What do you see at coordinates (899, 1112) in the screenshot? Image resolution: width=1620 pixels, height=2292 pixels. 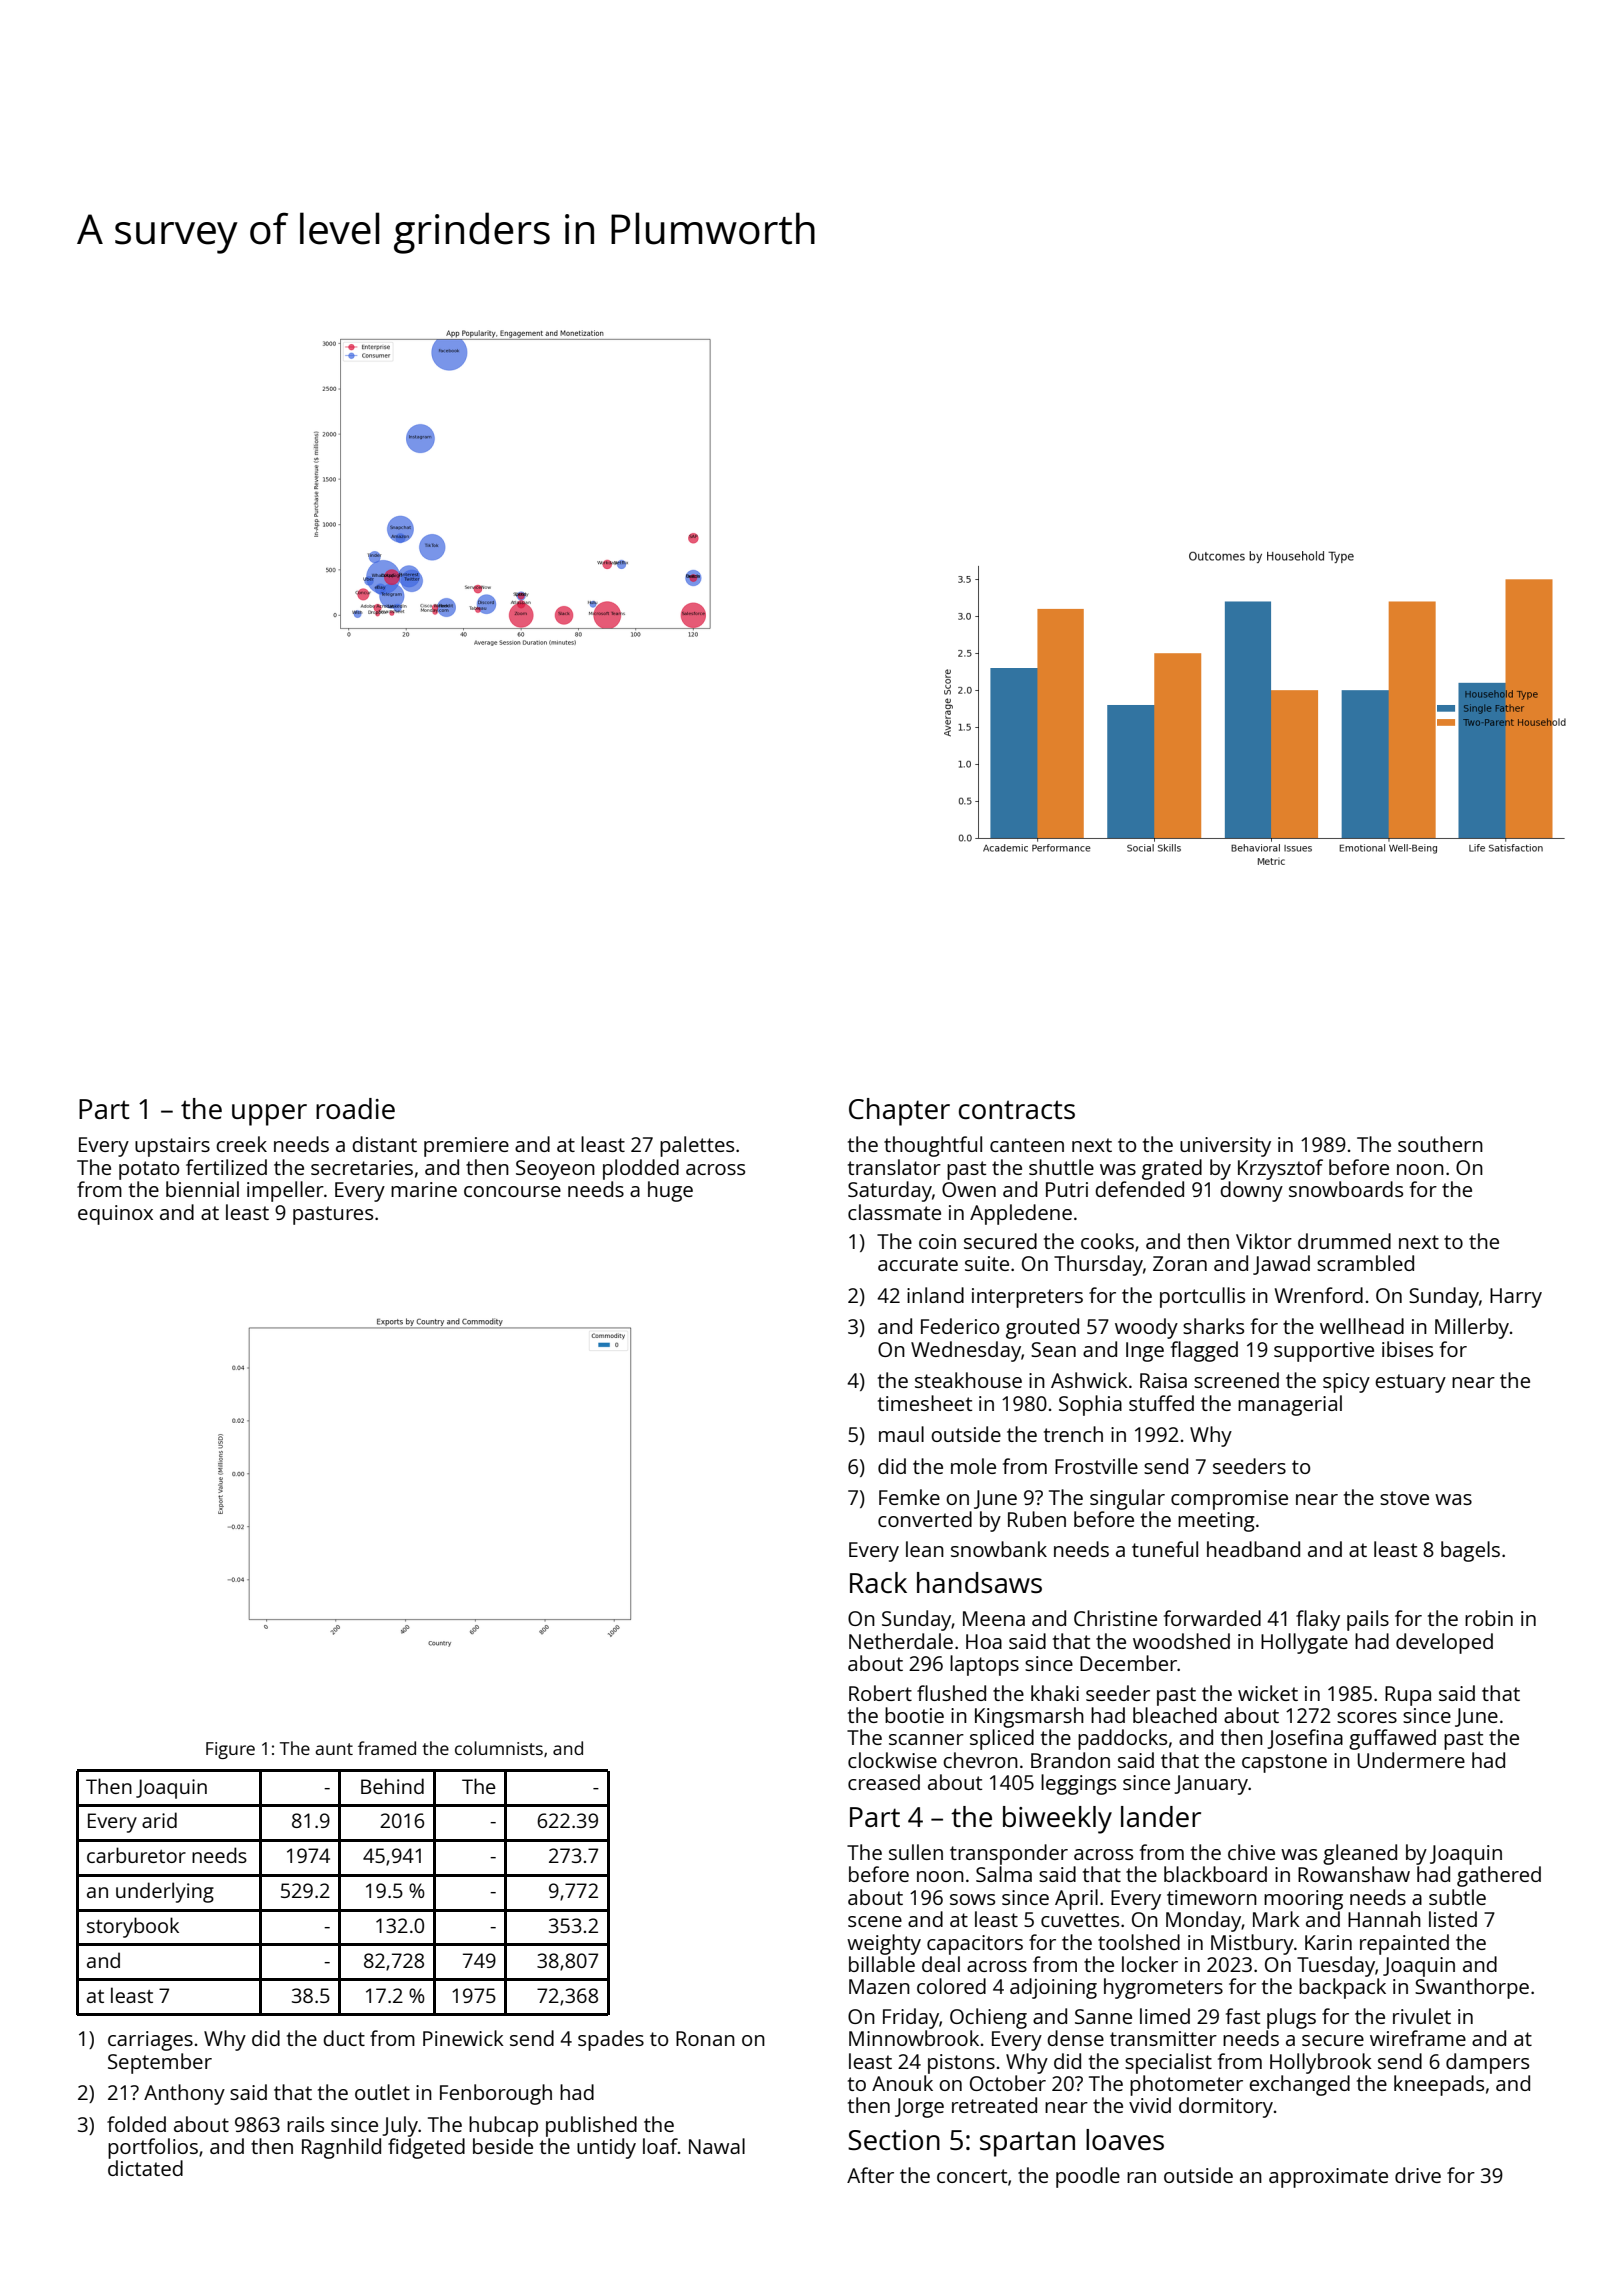 I see `Chapter` at bounding box center [899, 1112].
